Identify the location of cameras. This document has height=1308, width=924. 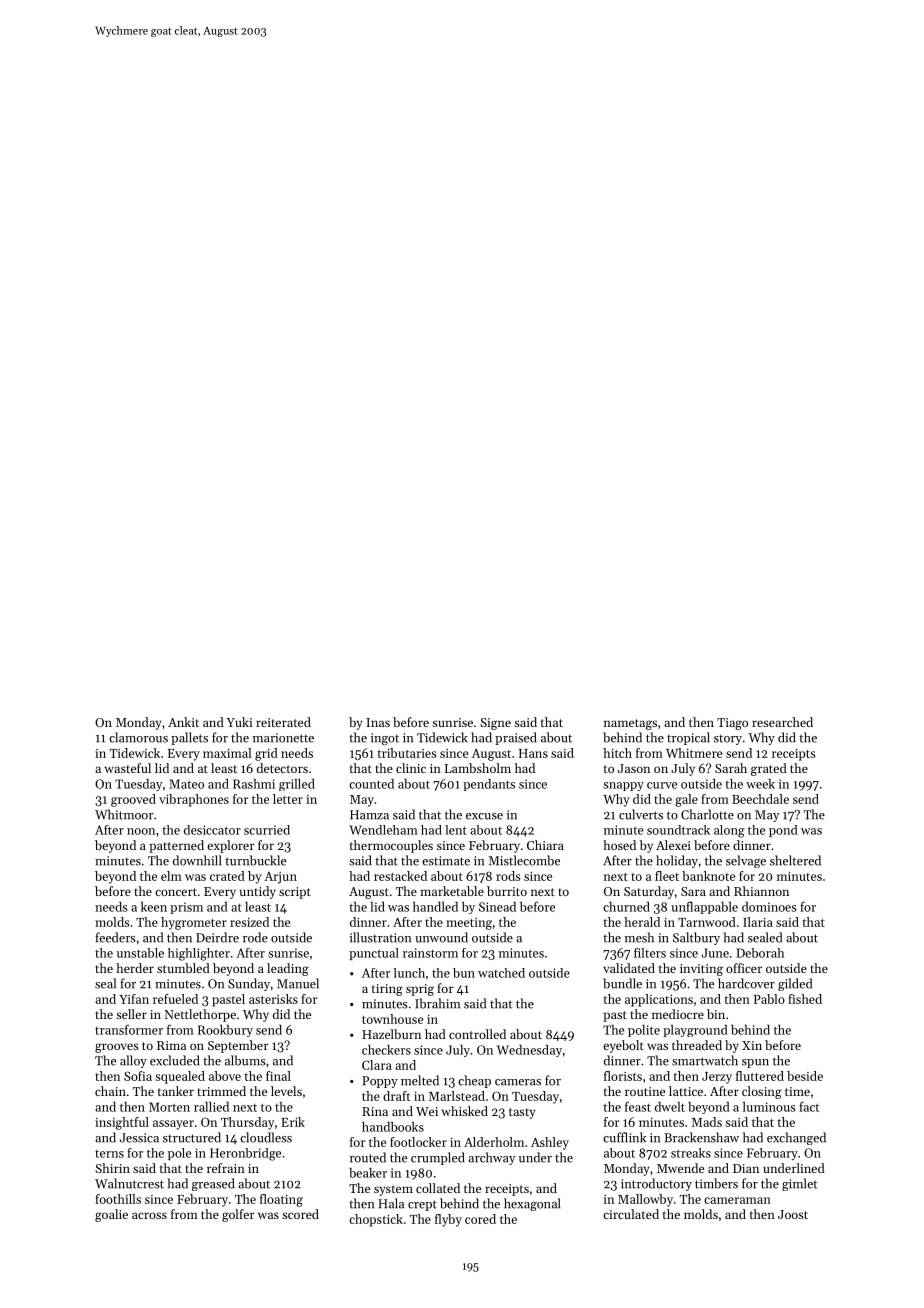
(518, 1082).
